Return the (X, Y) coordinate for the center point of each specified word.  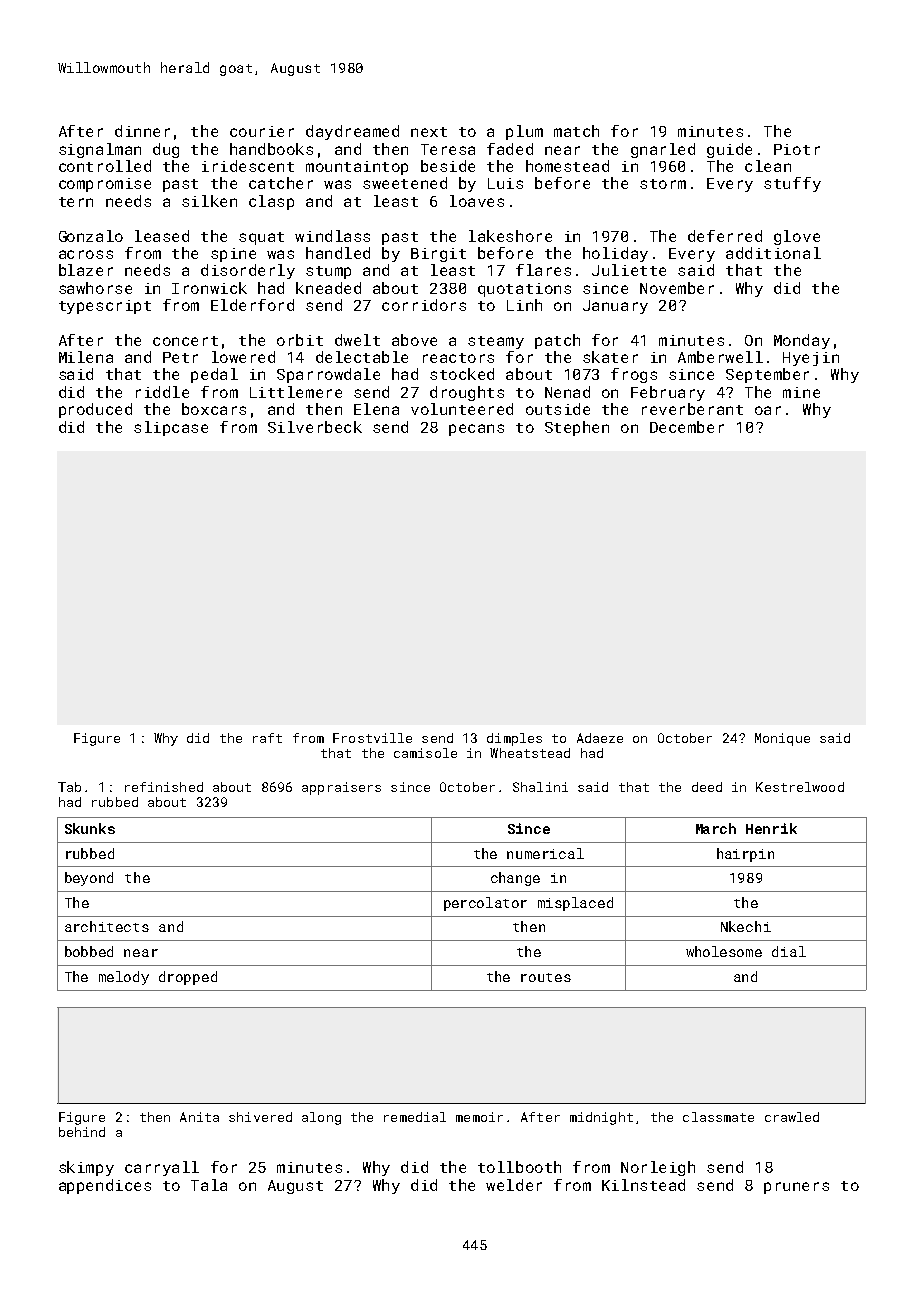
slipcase (171, 428)
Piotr (797, 149)
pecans (476, 430)
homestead (567, 166)
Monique (782, 739)
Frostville (372, 738)
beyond (89, 879)
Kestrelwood (800, 787)
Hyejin (811, 359)
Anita (199, 1117)
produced (95, 410)
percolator (485, 904)
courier (262, 131)
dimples (514, 739)
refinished (164, 787)
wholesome (724, 951)
